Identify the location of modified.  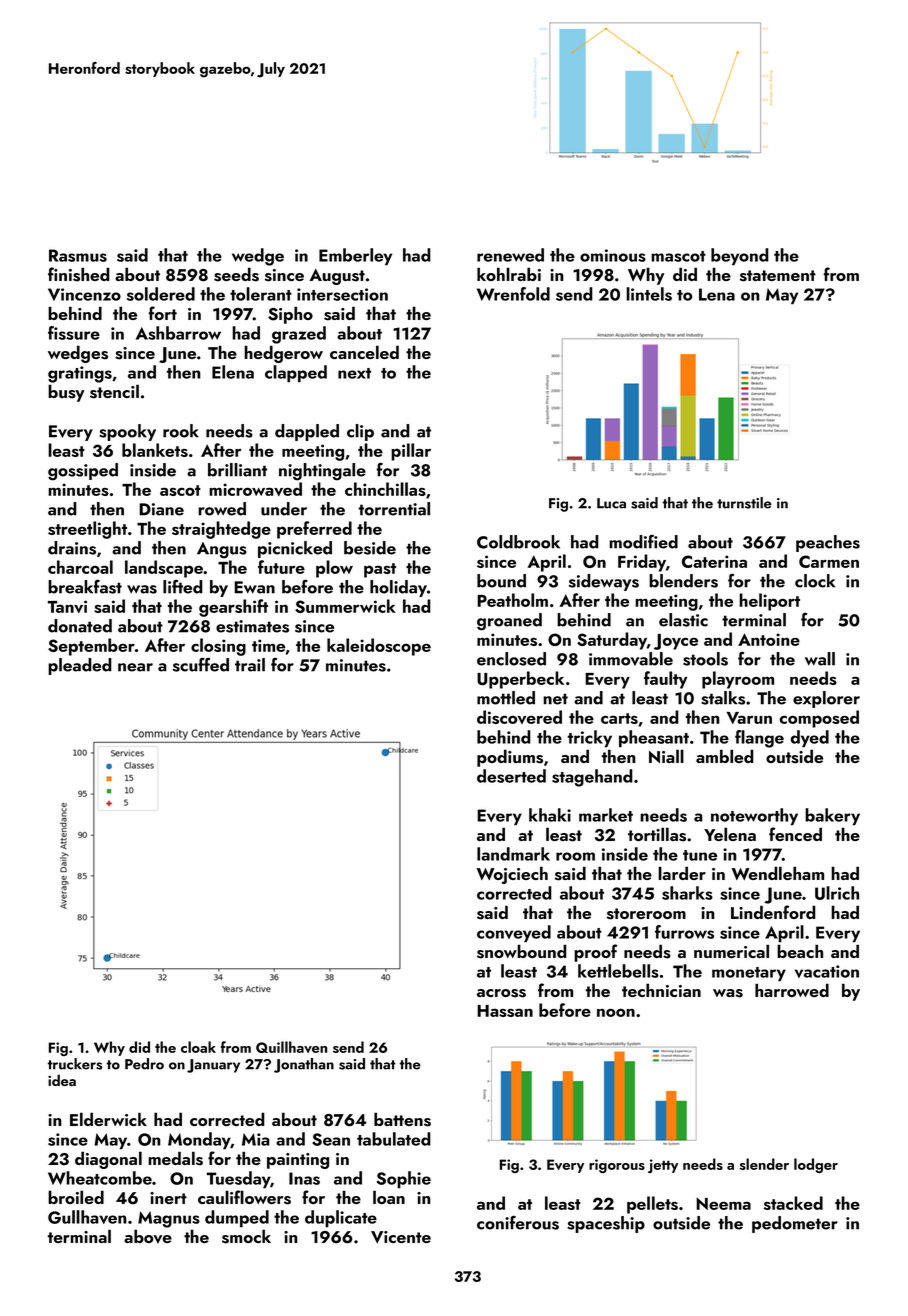
(643, 542).
